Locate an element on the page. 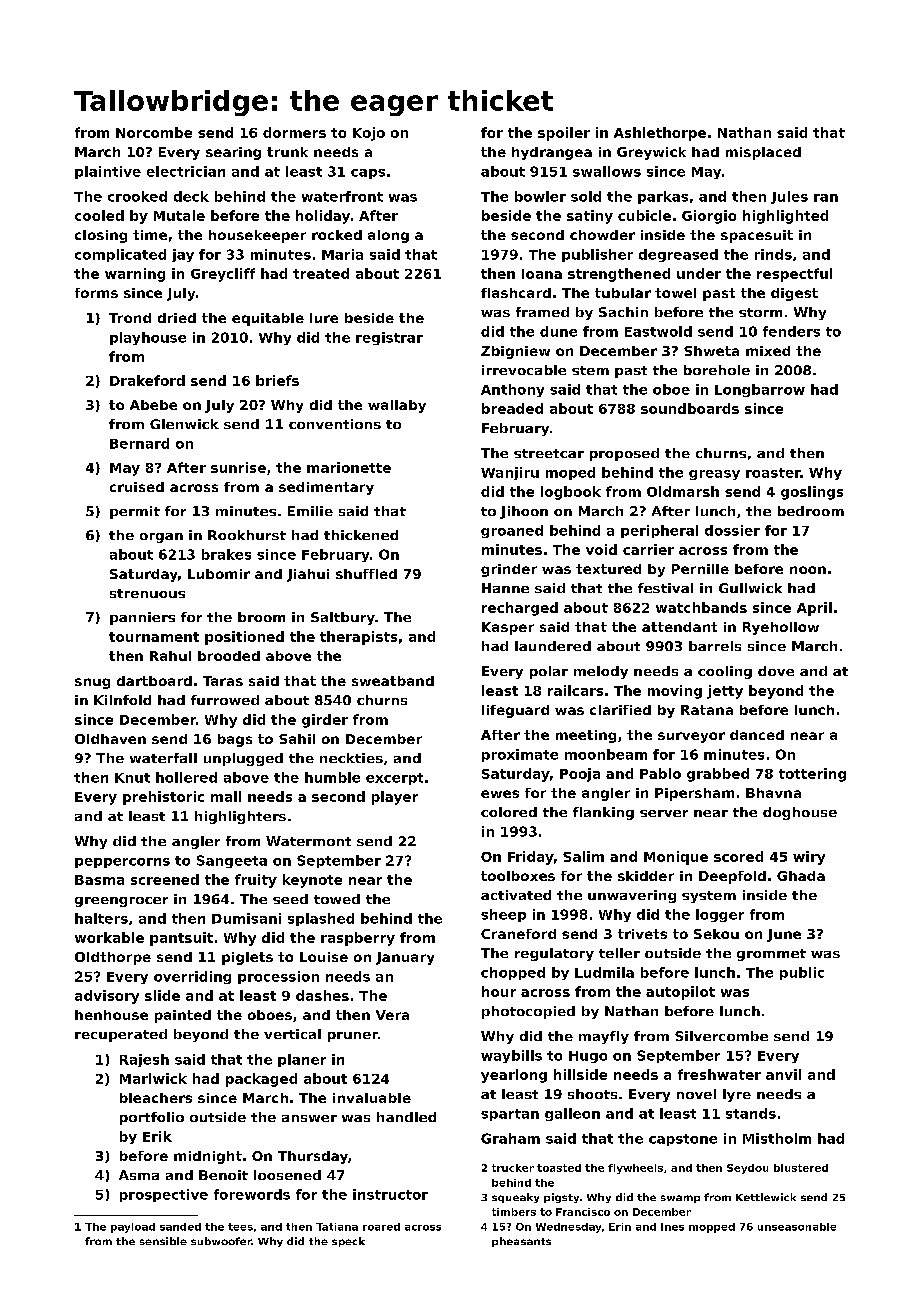 The width and height of the page is (924, 1308). Marlwick is located at coordinates (153, 1078).
